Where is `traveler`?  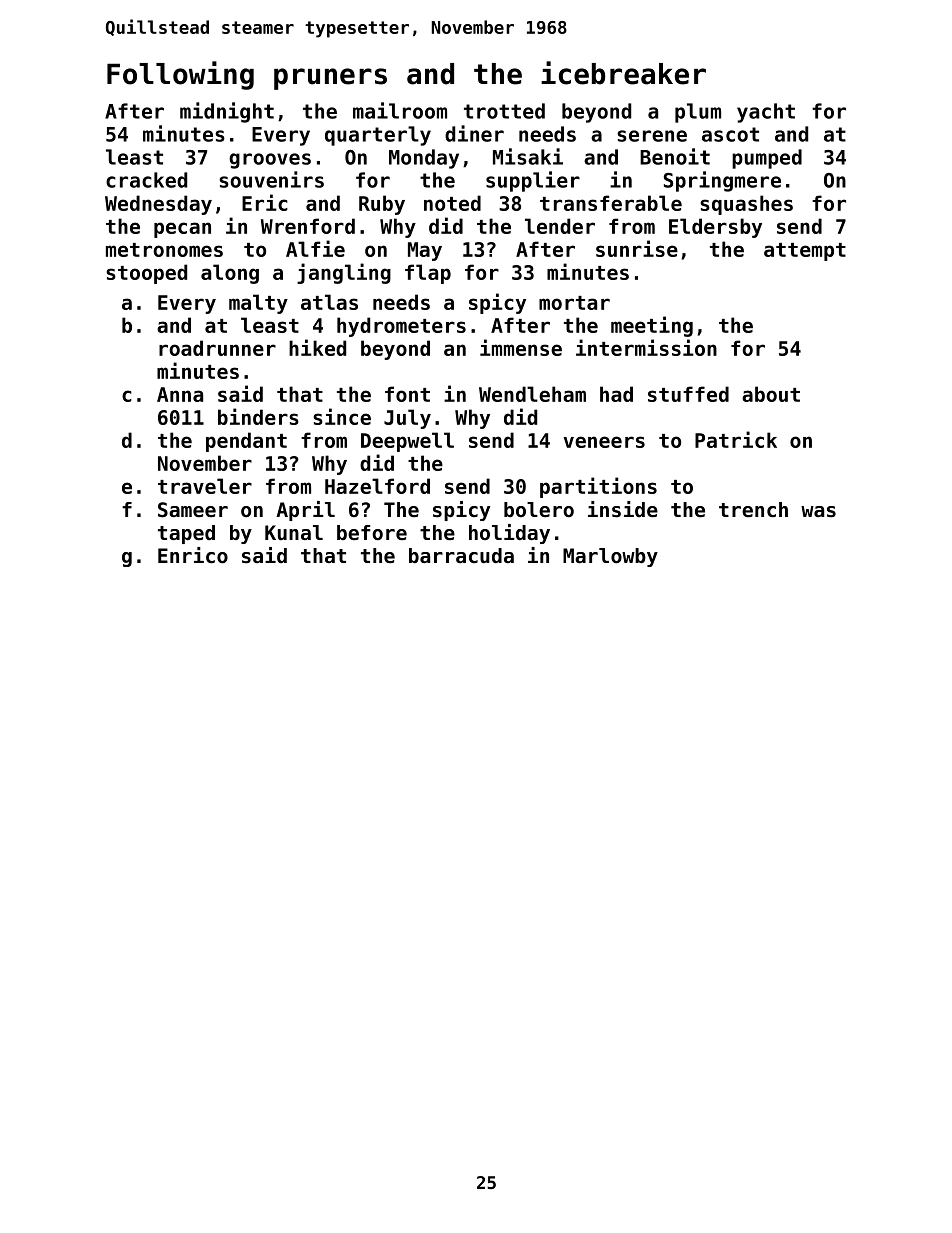
traveler is located at coordinates (205, 486).
